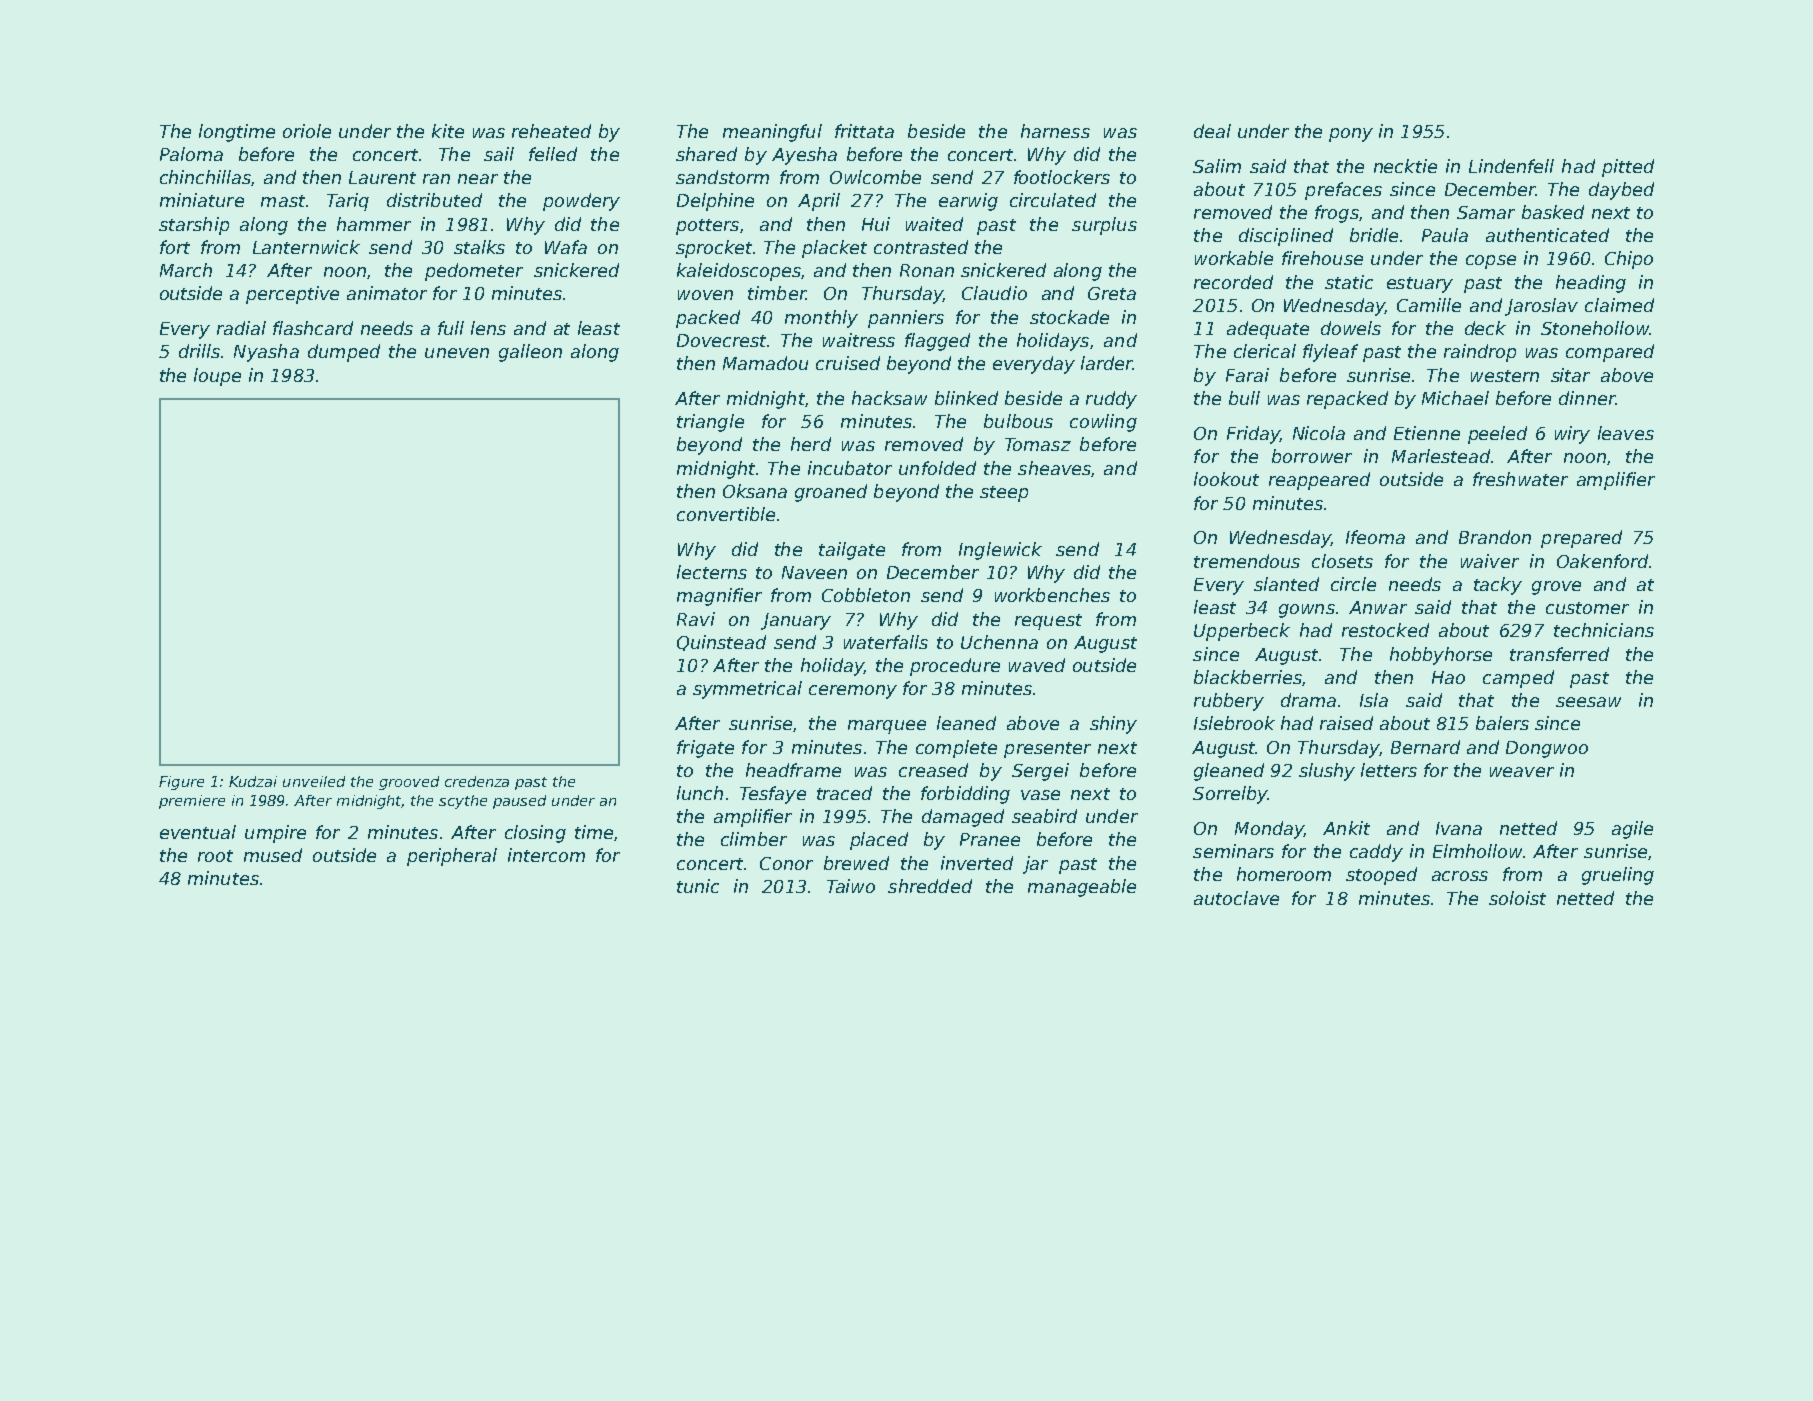  I want to click on root, so click(215, 856).
